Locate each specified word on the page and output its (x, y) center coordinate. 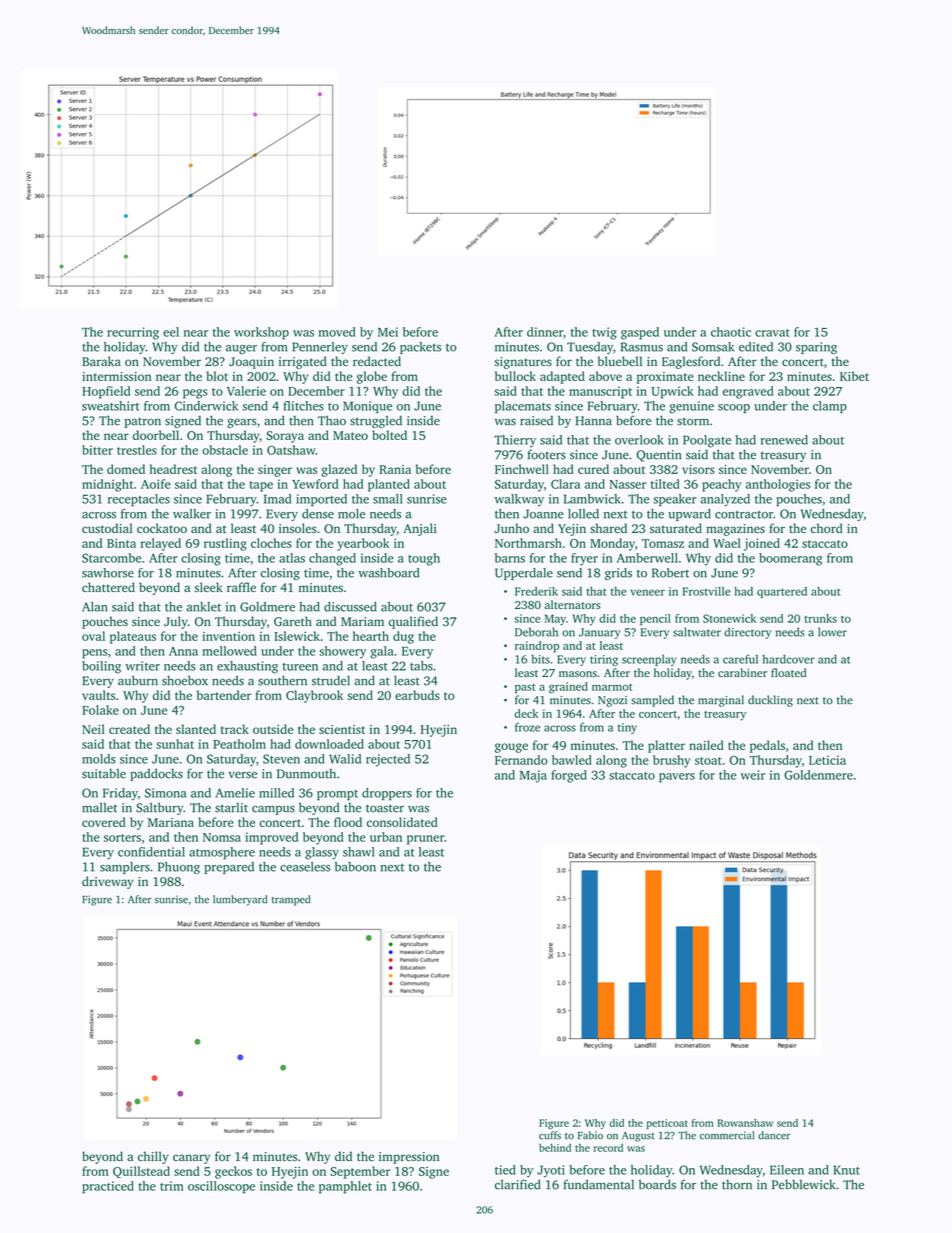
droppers (387, 794)
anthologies (778, 485)
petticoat (667, 1124)
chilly (153, 1157)
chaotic (731, 332)
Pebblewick (804, 1184)
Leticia (827, 760)
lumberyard (240, 900)
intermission (116, 376)
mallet (99, 807)
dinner (545, 332)
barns (510, 558)
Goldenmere (818, 775)
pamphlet (345, 1187)
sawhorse (108, 573)
